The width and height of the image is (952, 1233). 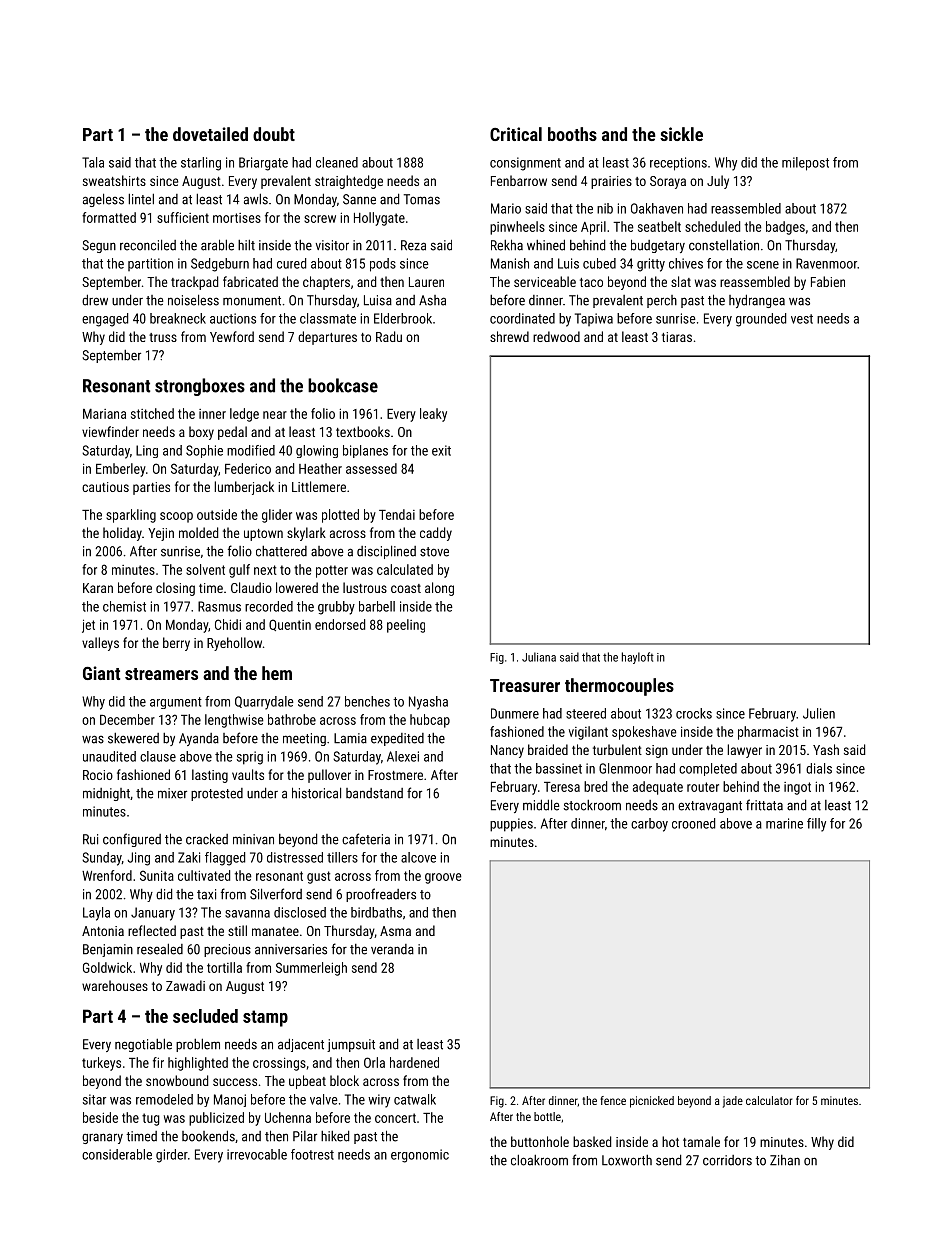 What do you see at coordinates (613, 1100) in the image?
I see `fence` at bounding box center [613, 1100].
